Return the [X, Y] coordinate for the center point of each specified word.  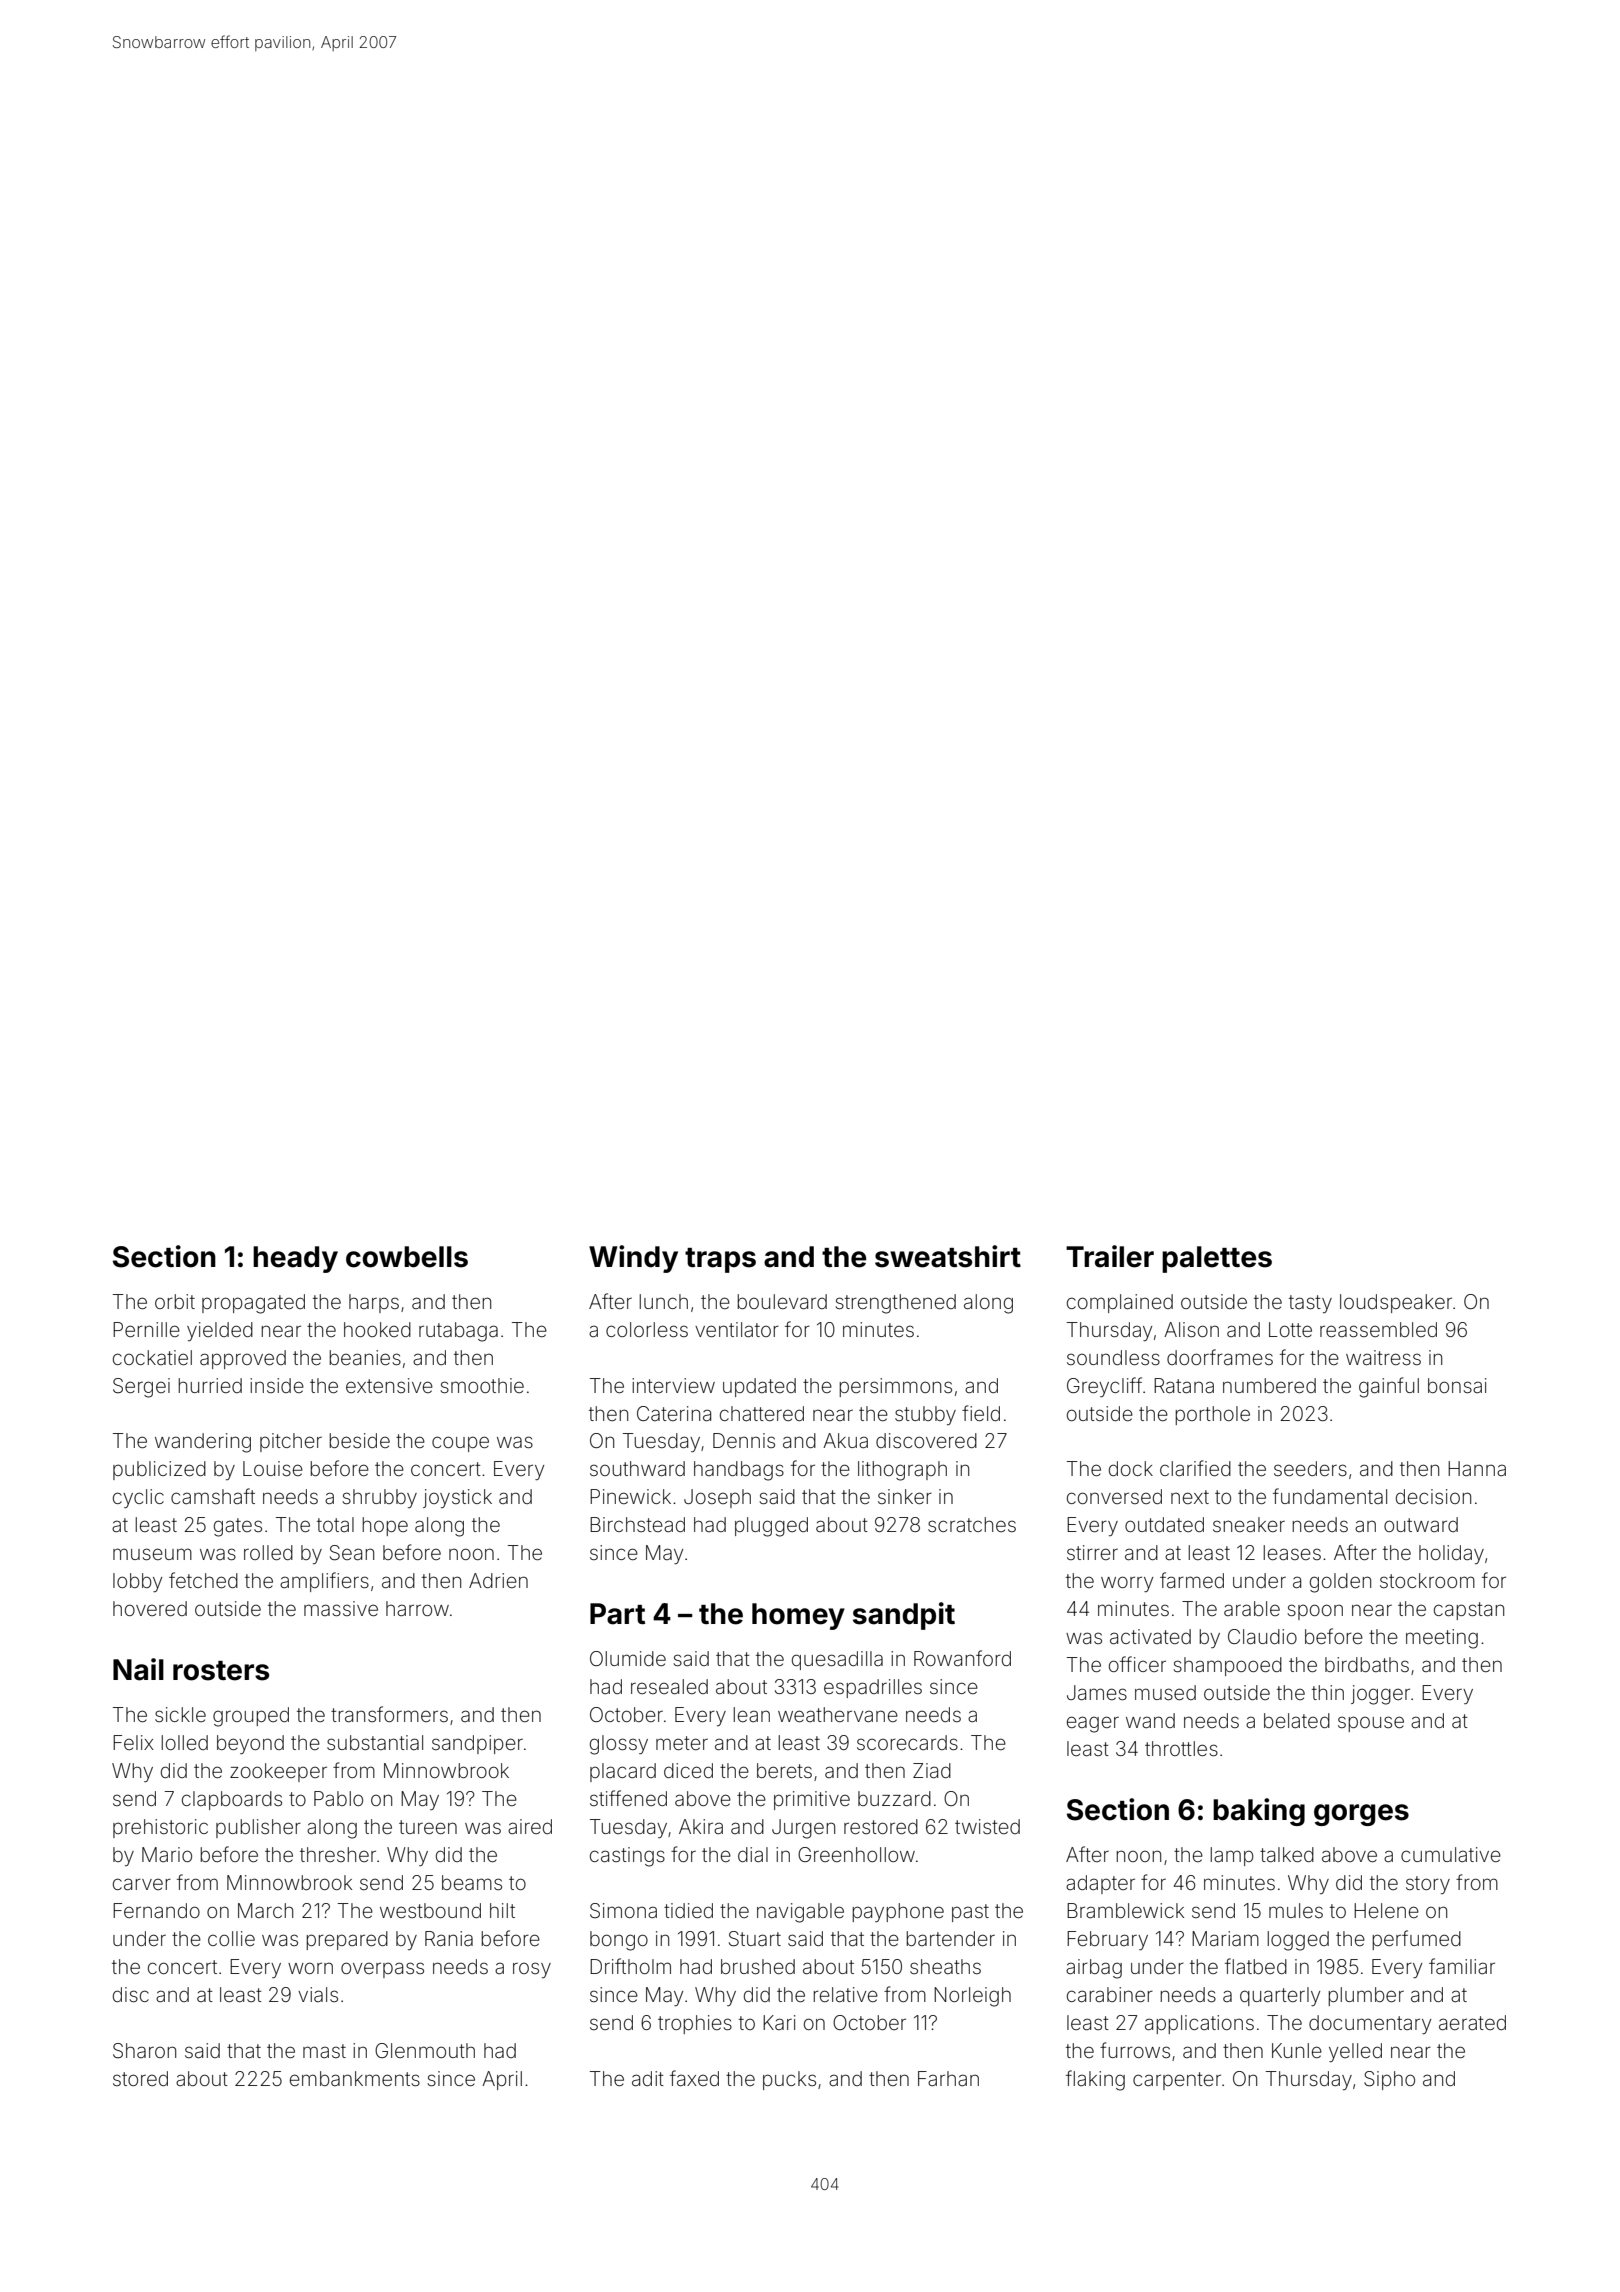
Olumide [628, 1658]
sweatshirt [948, 1256]
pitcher [291, 1442]
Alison [1191, 1329]
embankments [355, 2078]
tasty [1310, 1304]
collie [231, 1938]
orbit [175, 1301]
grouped [251, 1717]
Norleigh [972, 1997]
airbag [1094, 1969]
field [981, 1413]
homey [798, 1616]
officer [1137, 1664]
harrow [417, 1608]
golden [1340, 1583]
